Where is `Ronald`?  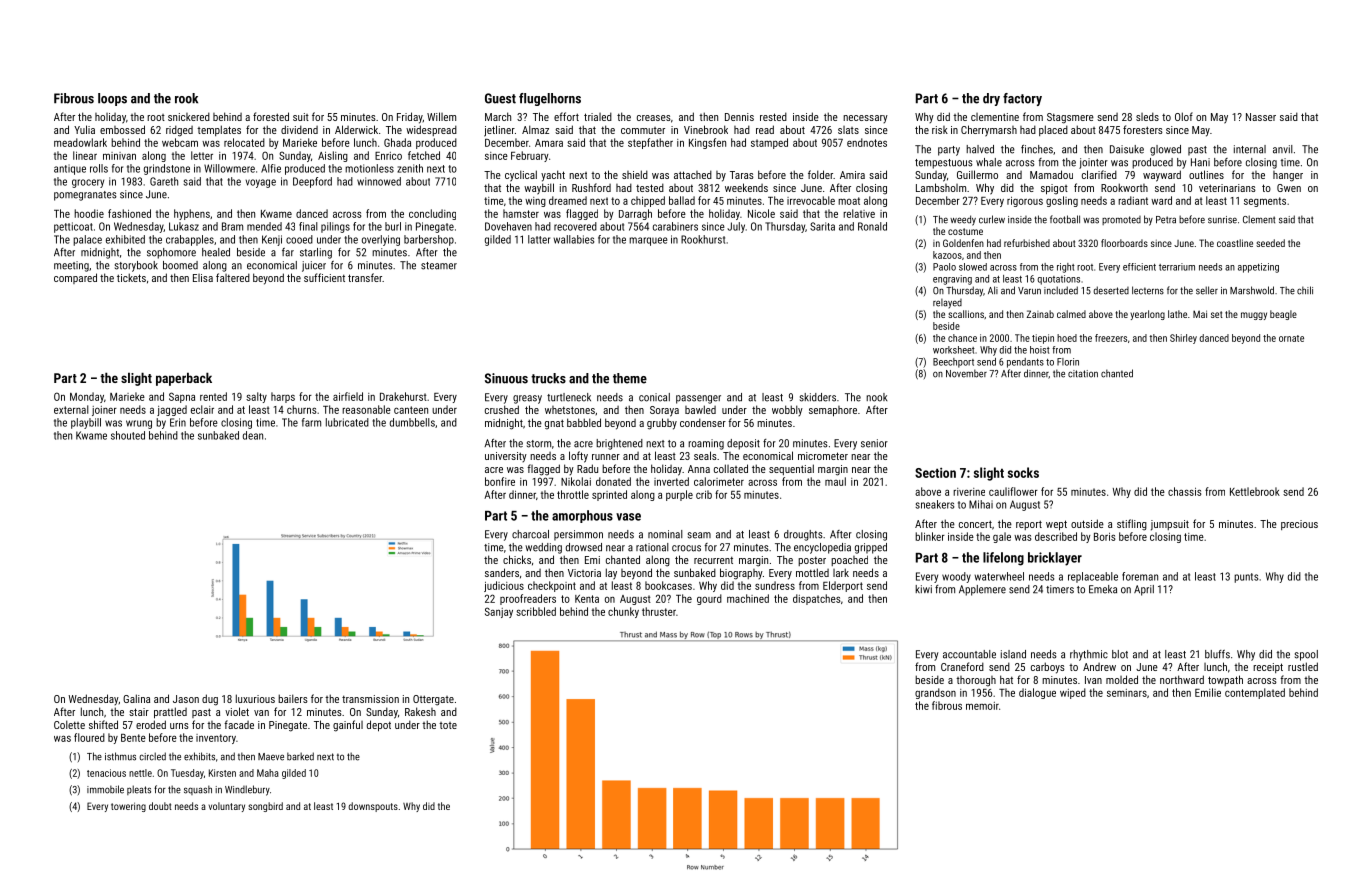 Ronald is located at coordinates (872, 226).
